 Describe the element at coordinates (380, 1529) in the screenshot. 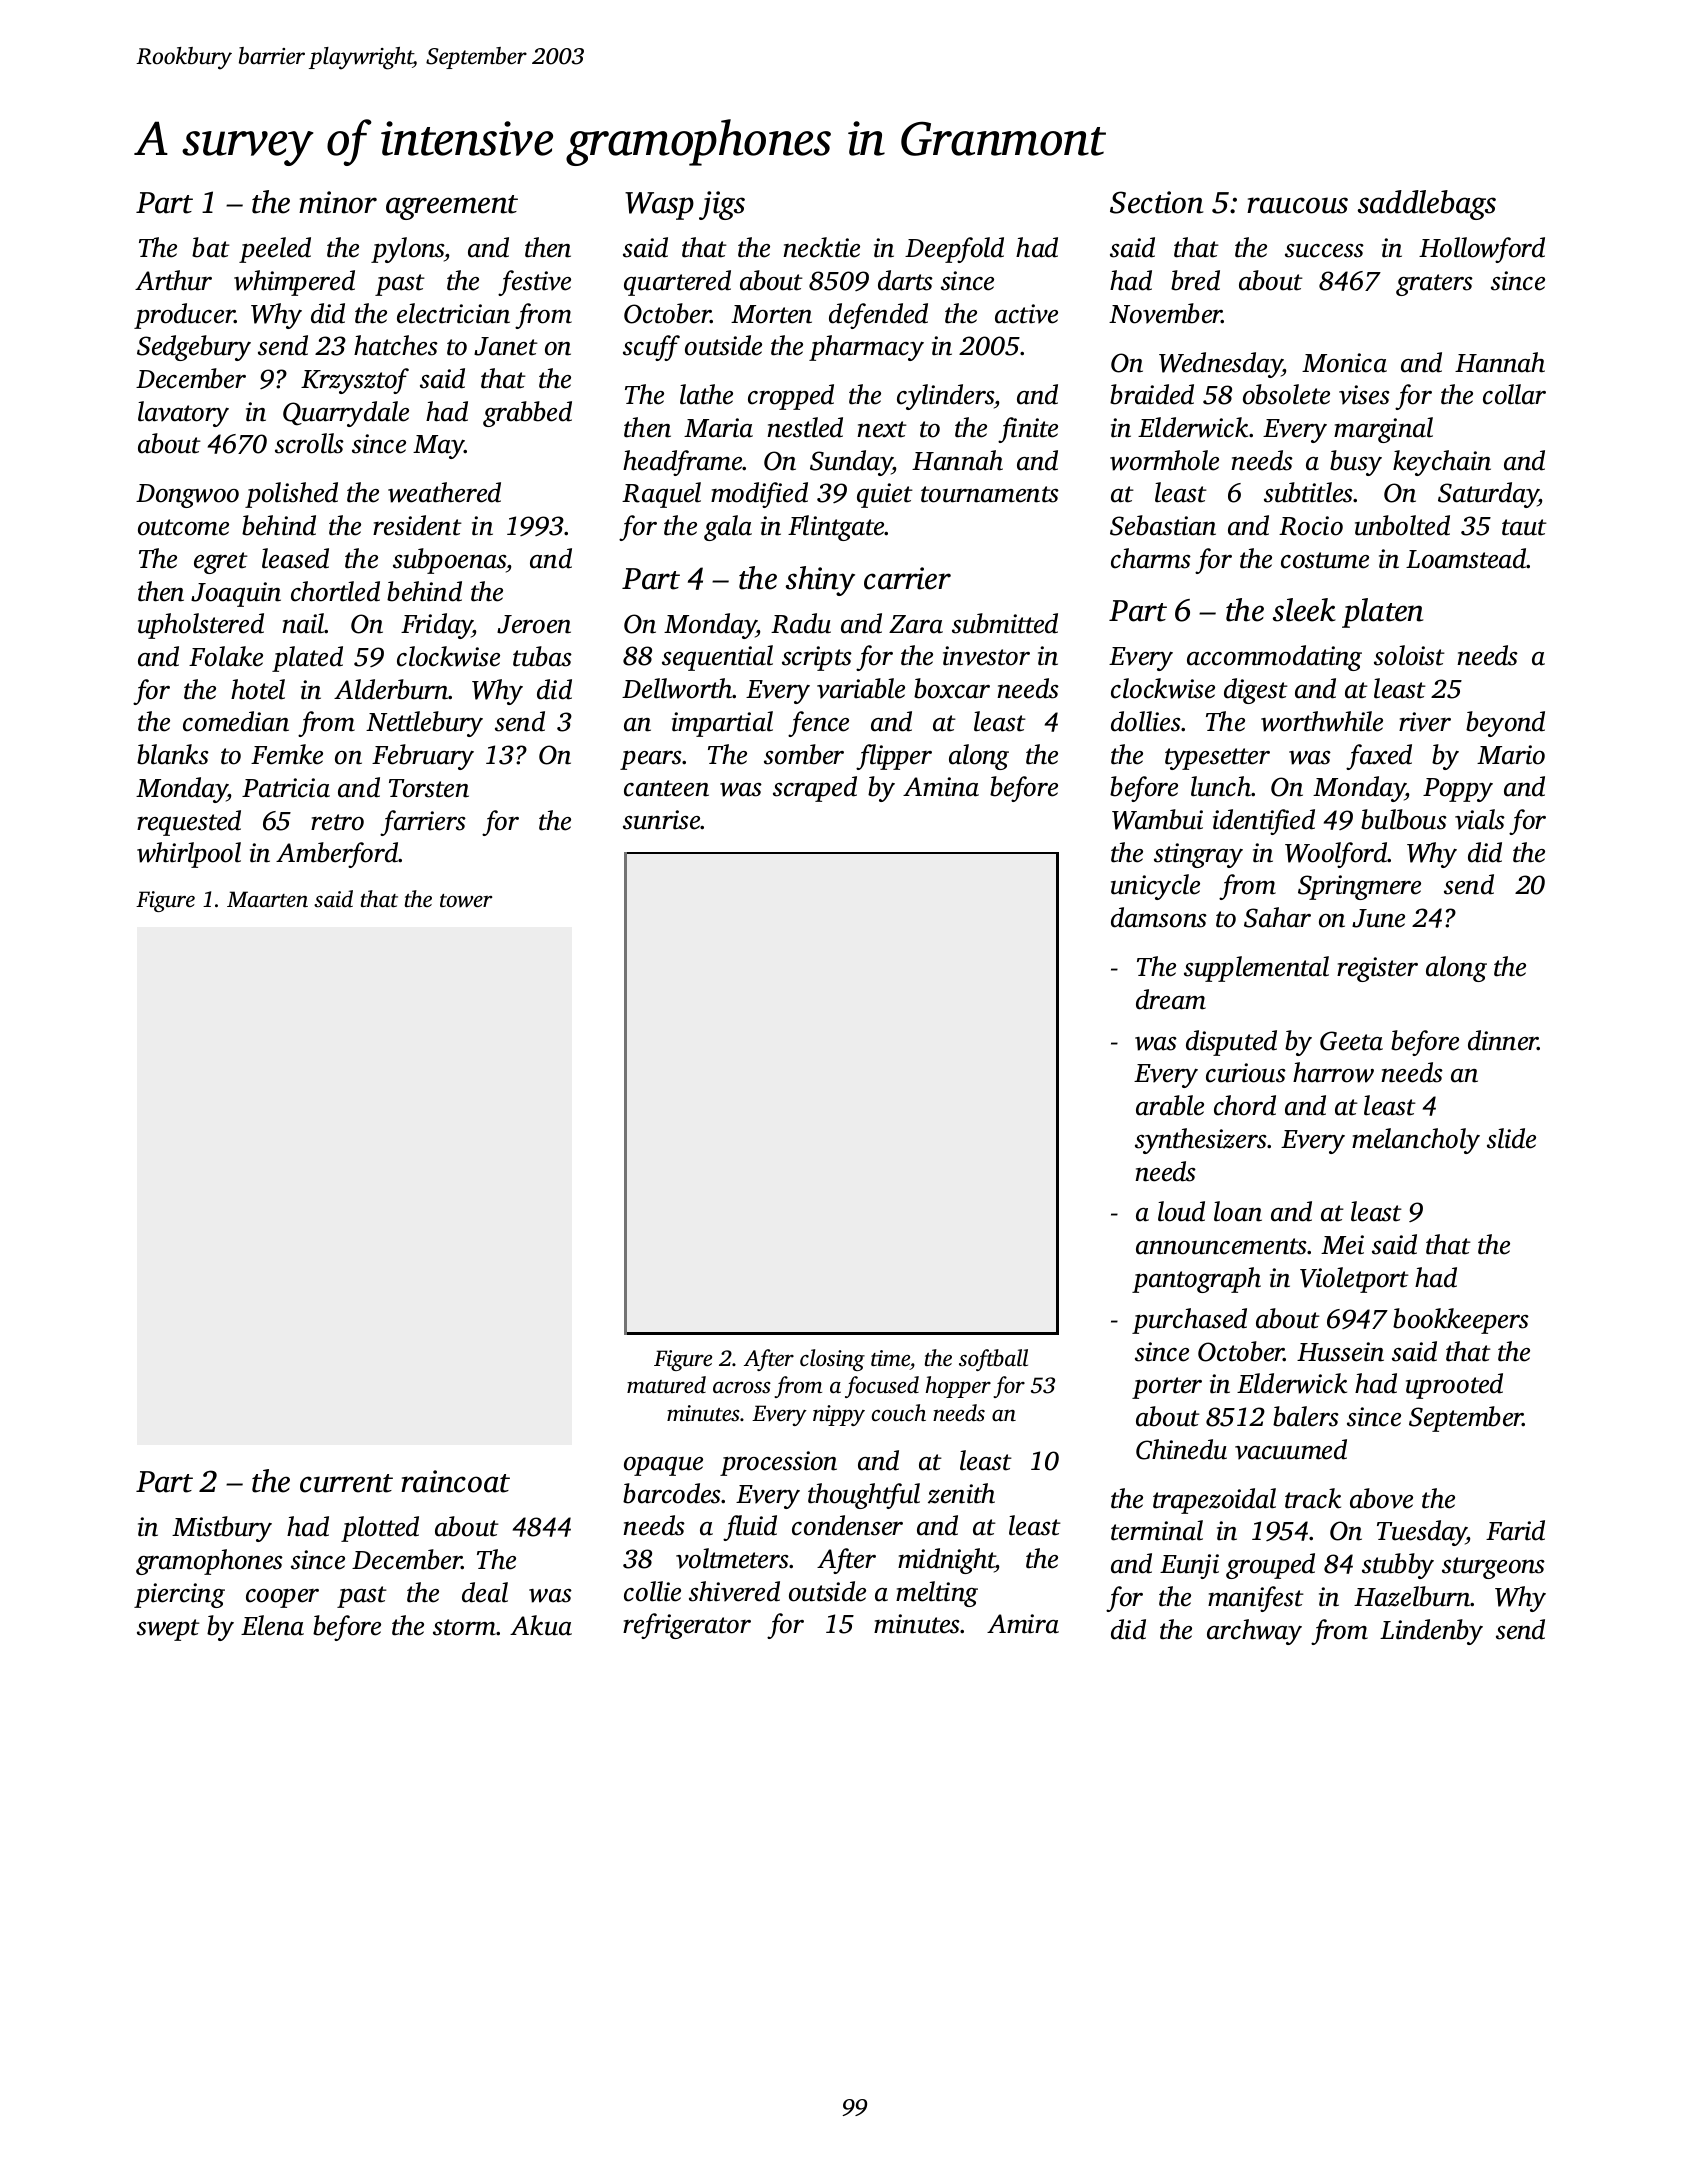

I see `plotted` at that location.
